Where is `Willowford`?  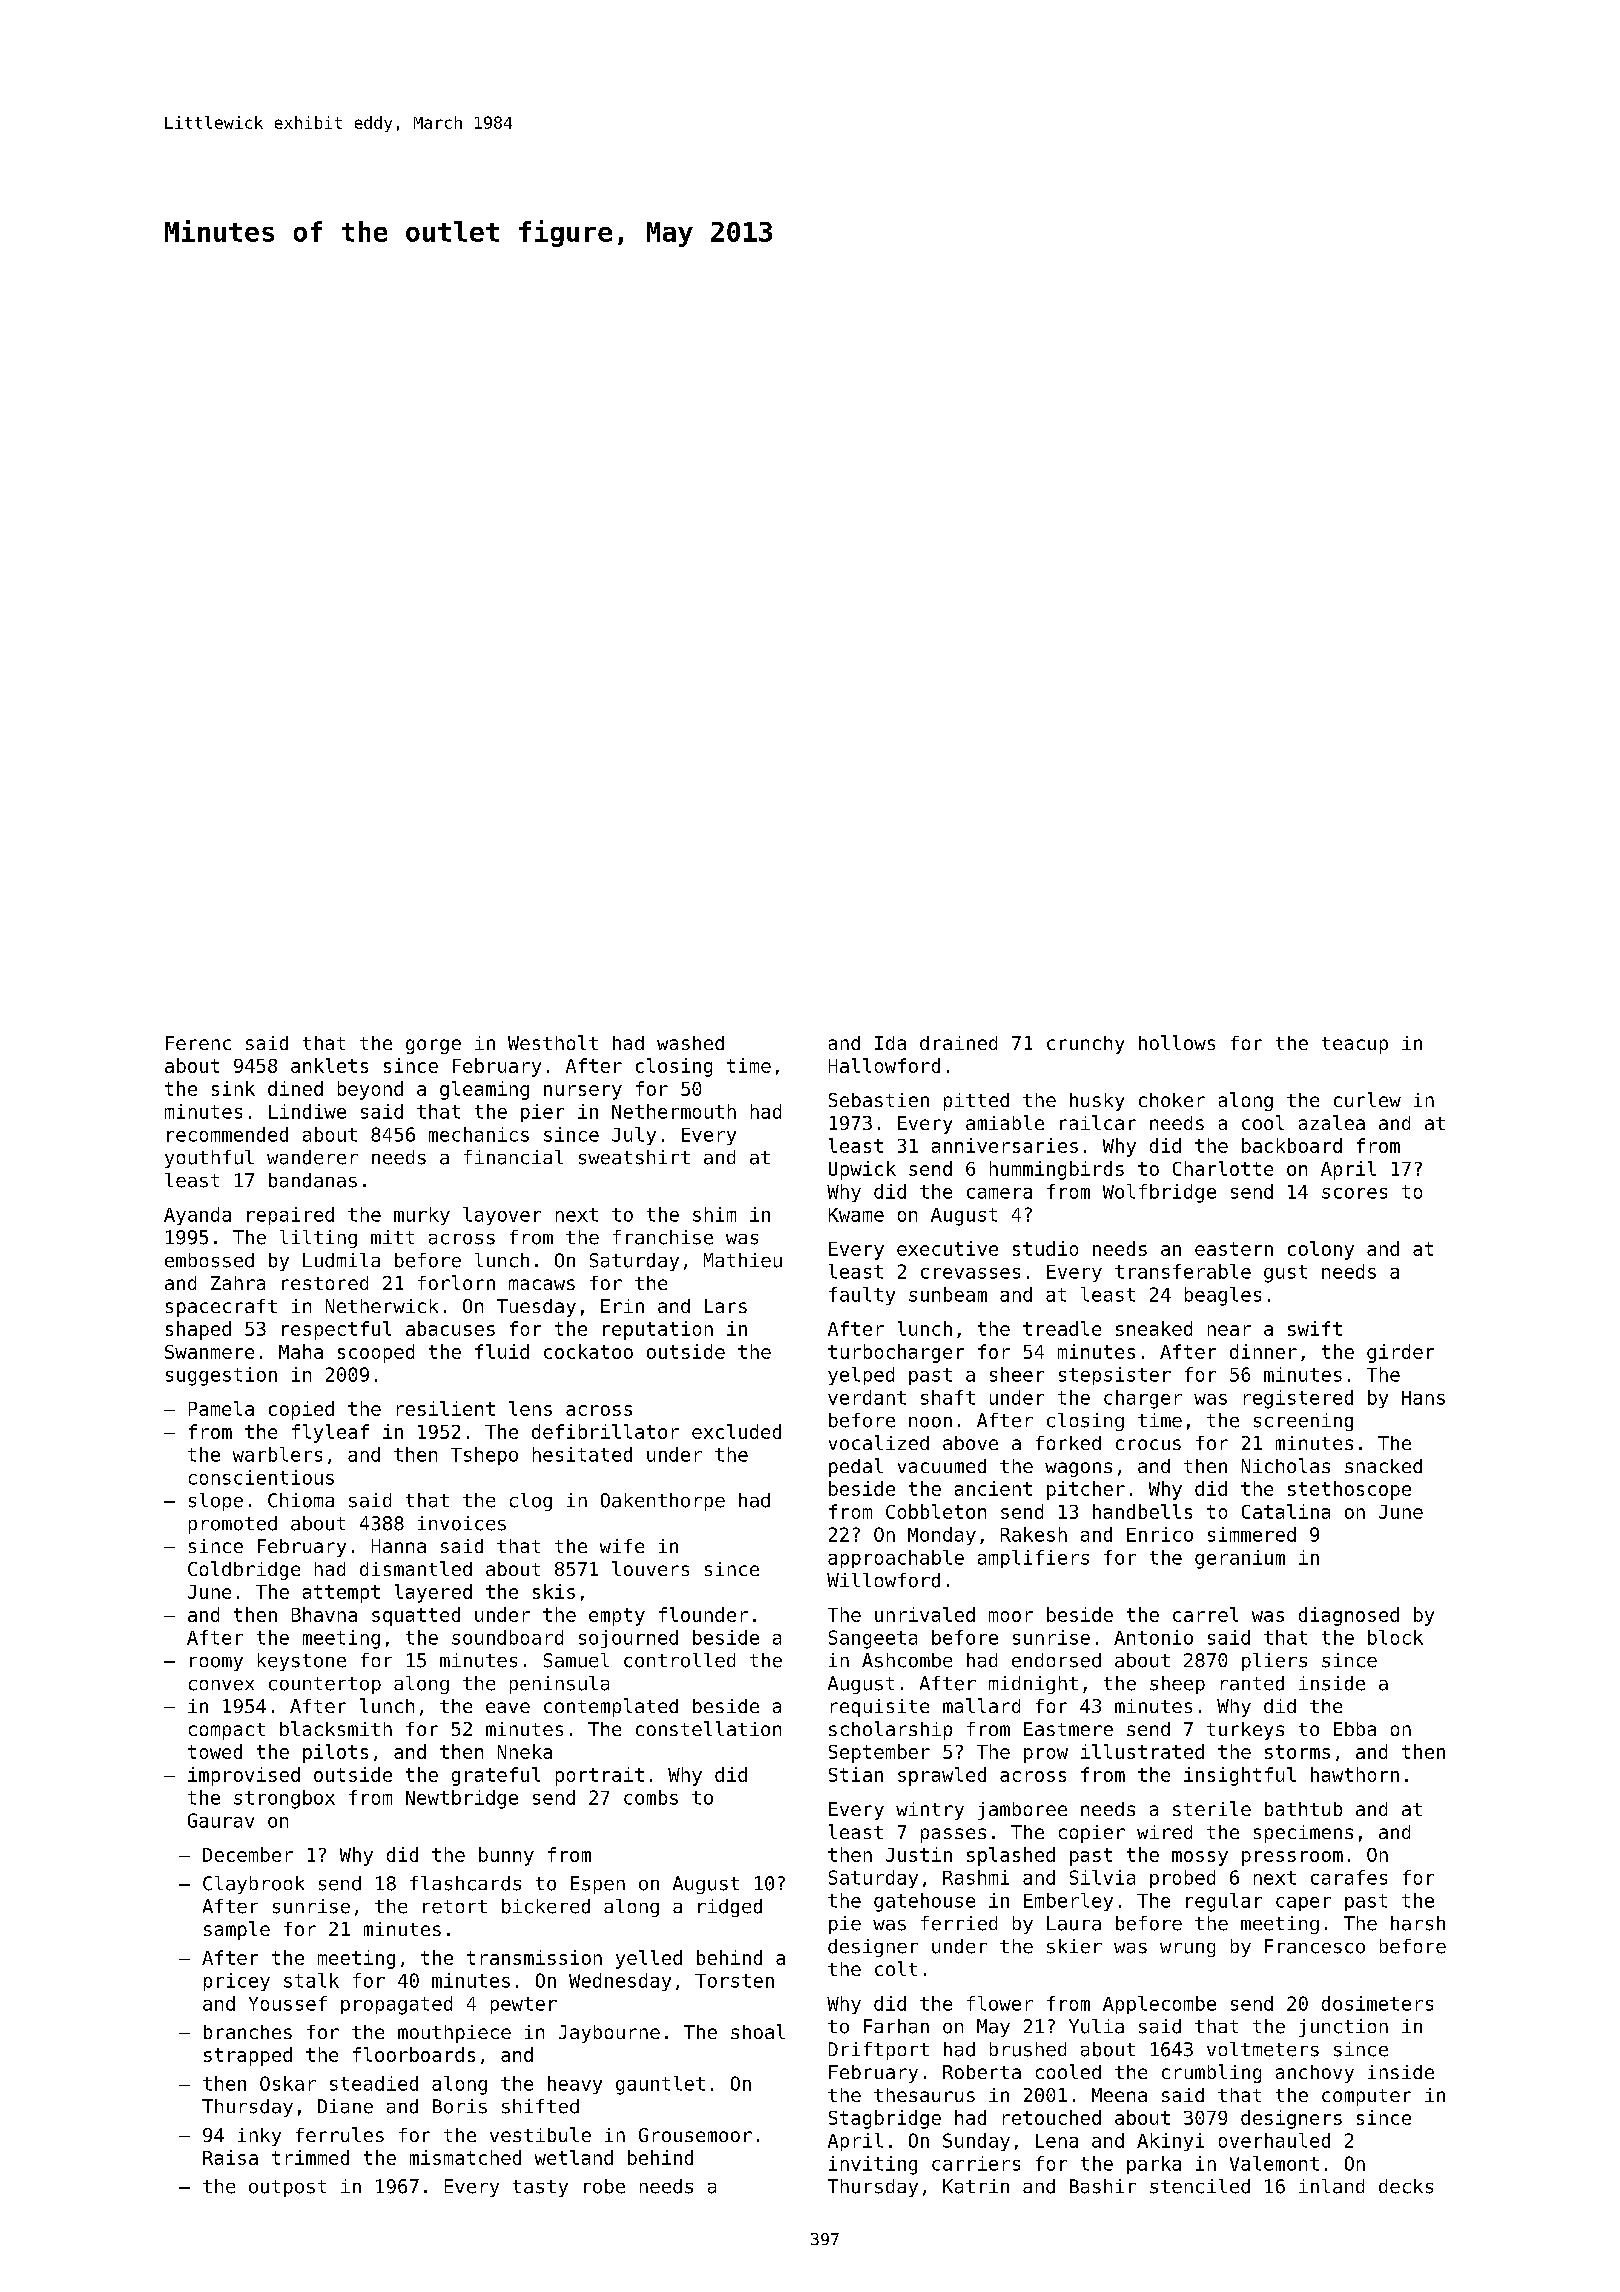
Willowford is located at coordinates (883, 1580).
